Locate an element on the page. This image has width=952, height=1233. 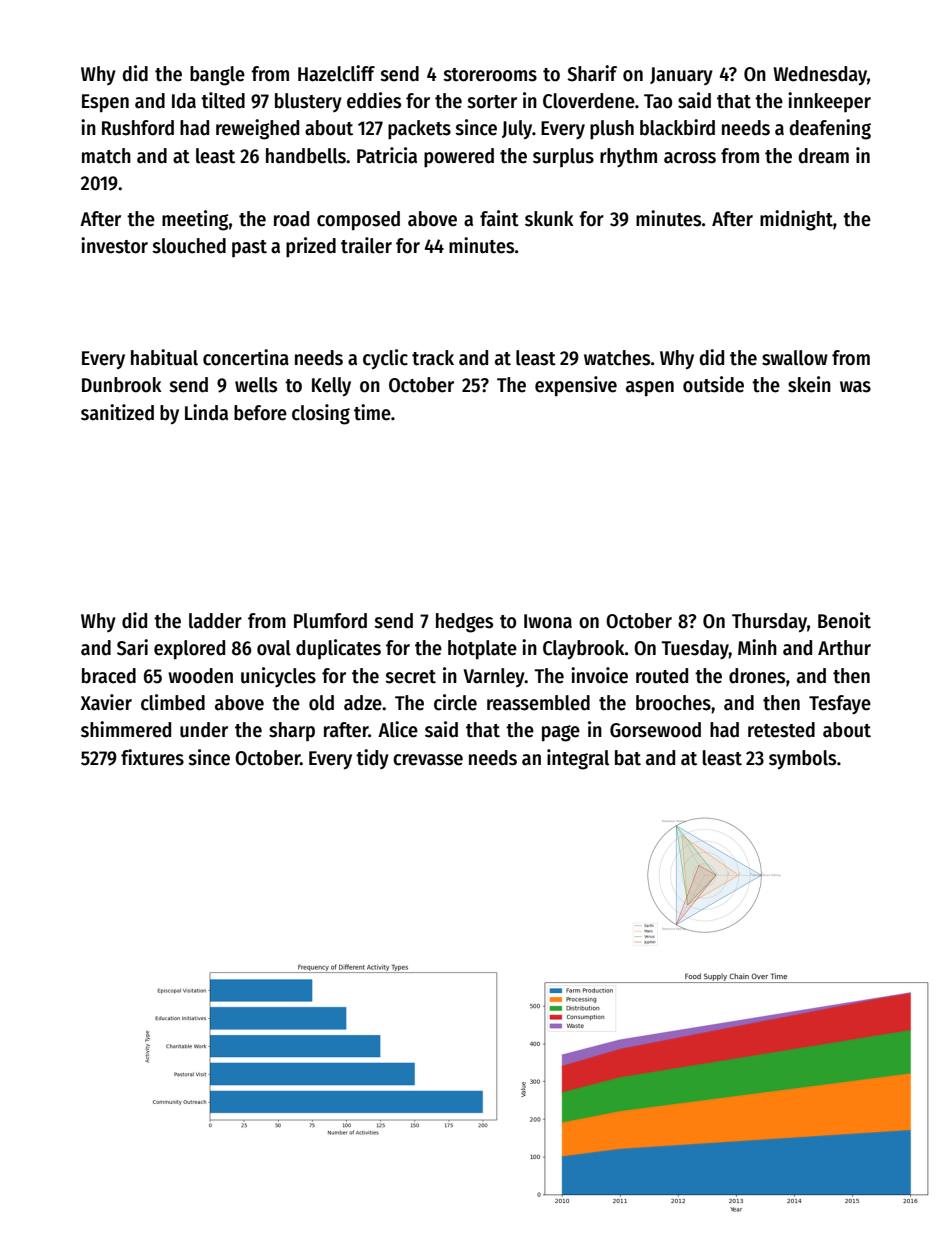
track is located at coordinates (433, 358).
